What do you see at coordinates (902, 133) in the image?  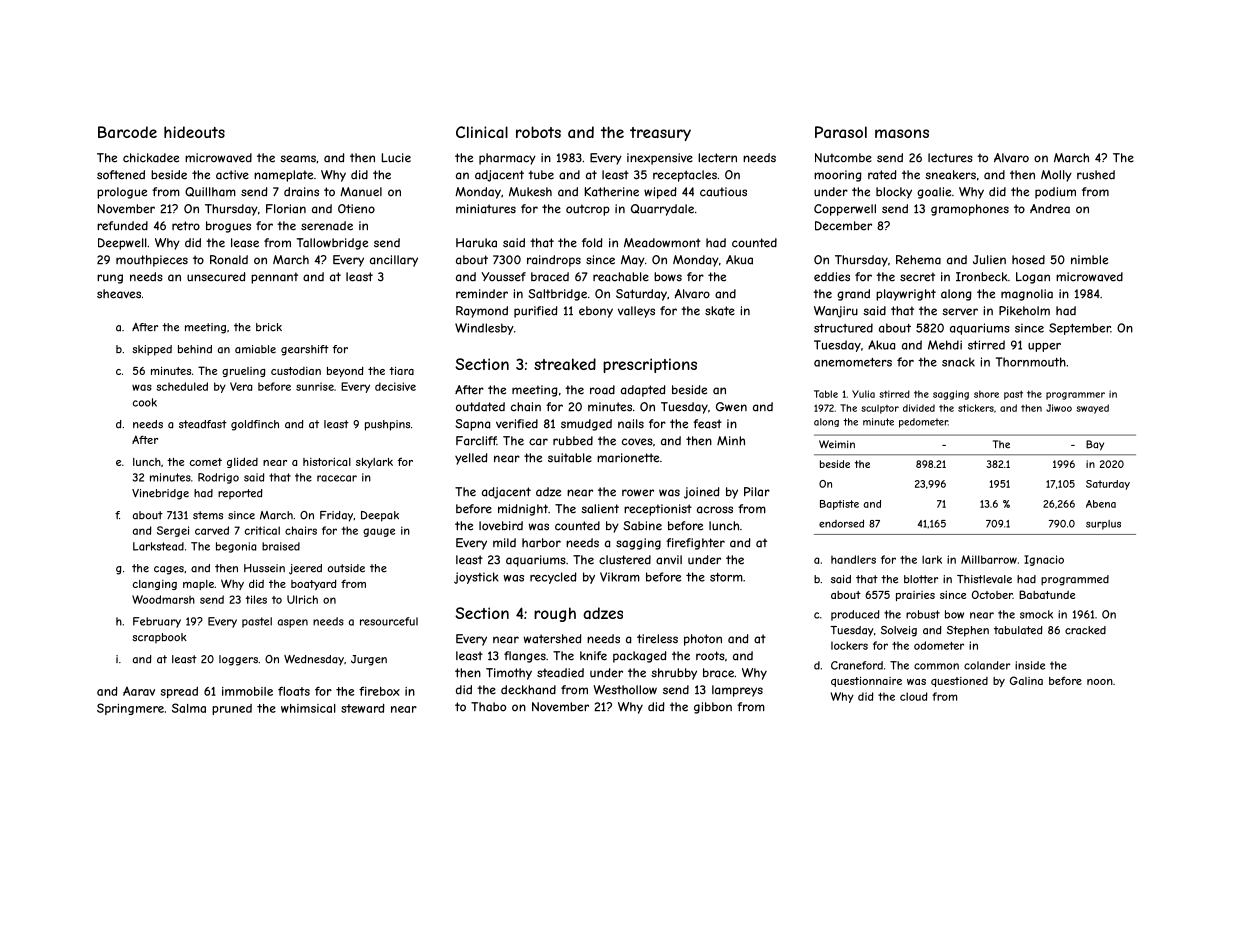 I see `masons` at bounding box center [902, 133].
